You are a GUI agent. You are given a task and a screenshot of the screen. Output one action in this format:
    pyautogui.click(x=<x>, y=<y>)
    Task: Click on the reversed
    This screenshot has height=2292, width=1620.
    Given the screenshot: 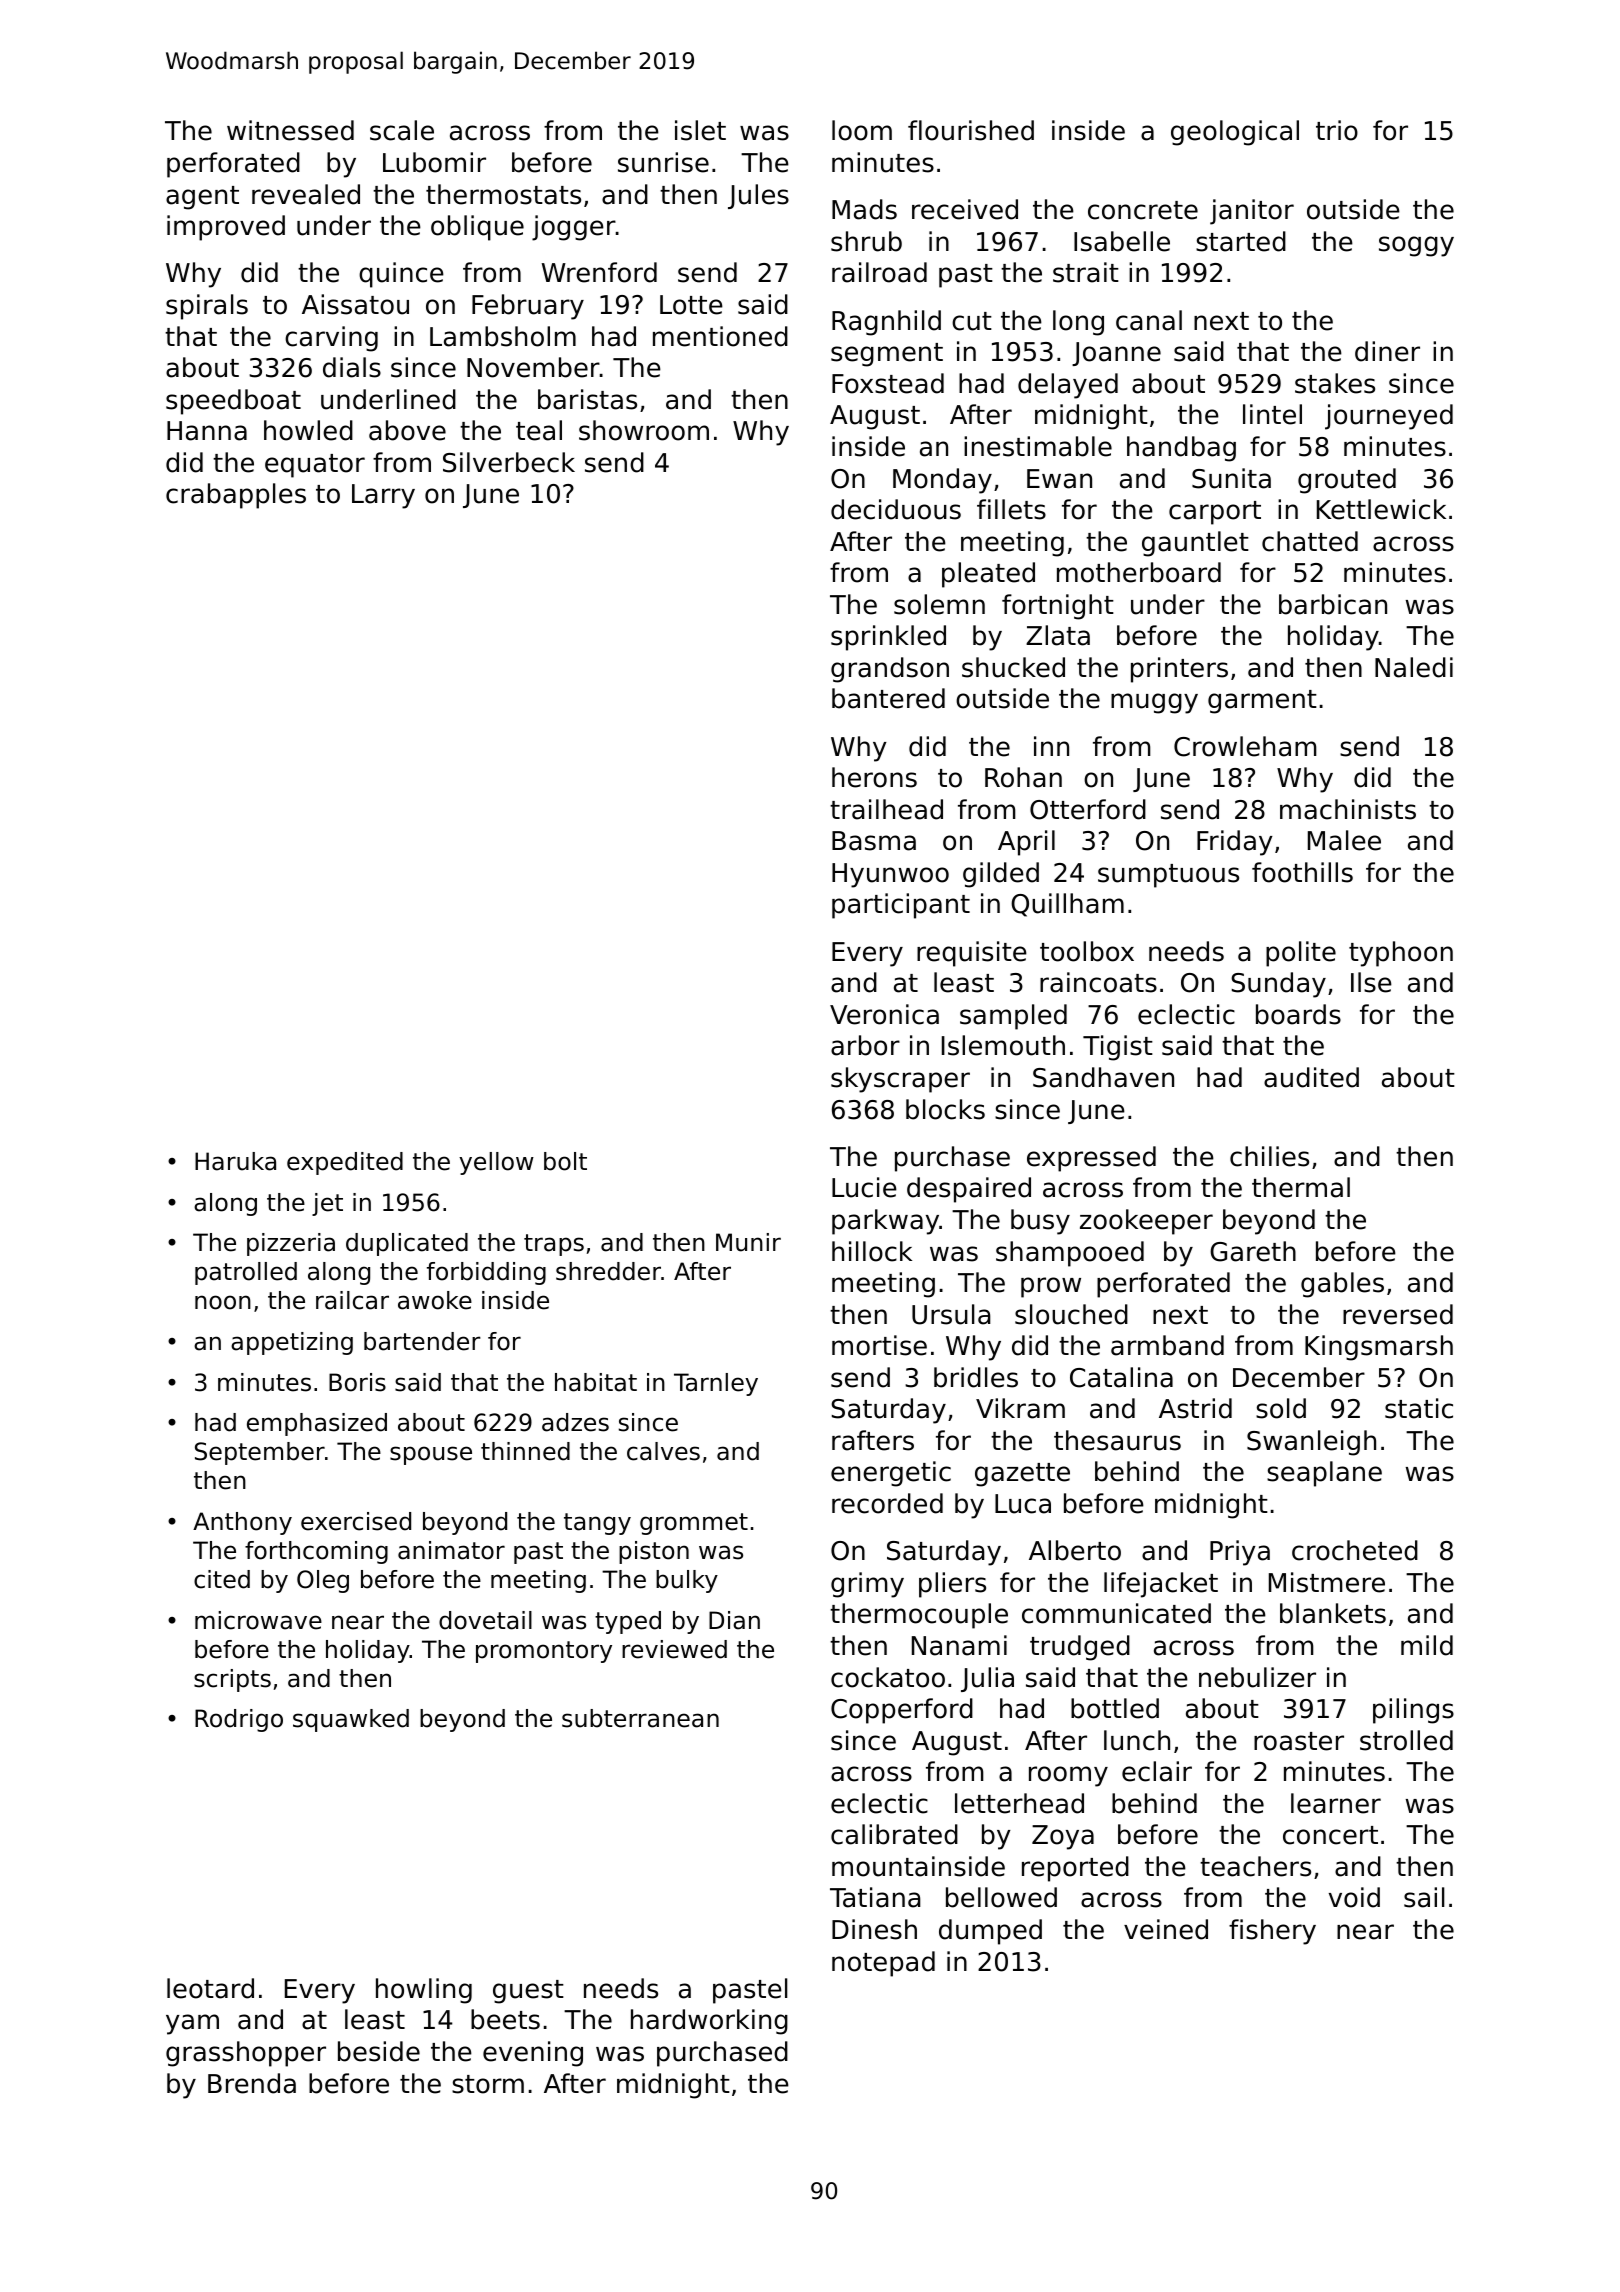 What is the action you would take?
    pyautogui.click(x=1398, y=1314)
